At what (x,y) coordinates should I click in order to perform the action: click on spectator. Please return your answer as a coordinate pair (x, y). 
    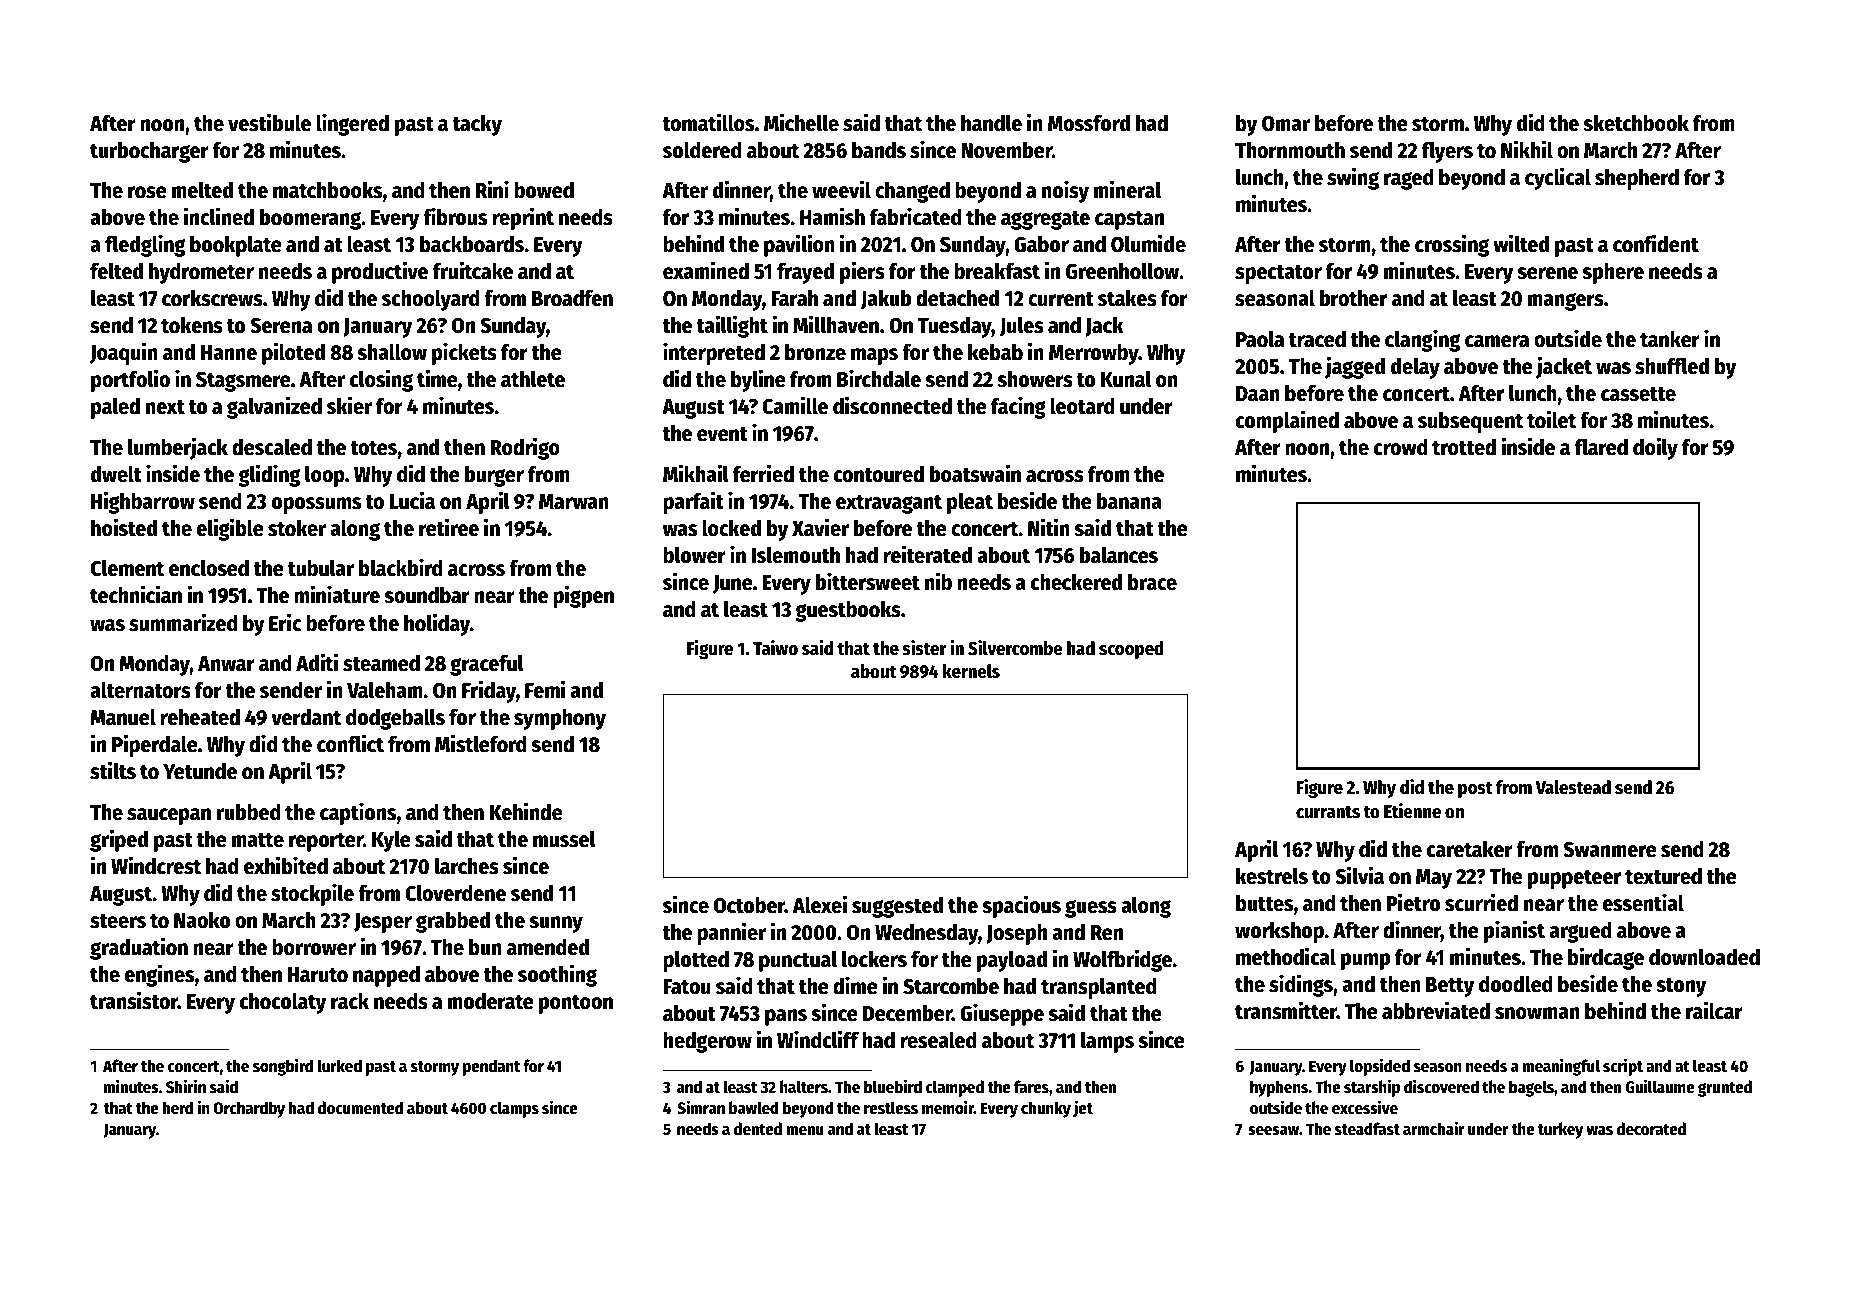
    Looking at the image, I should click on (1278, 274).
